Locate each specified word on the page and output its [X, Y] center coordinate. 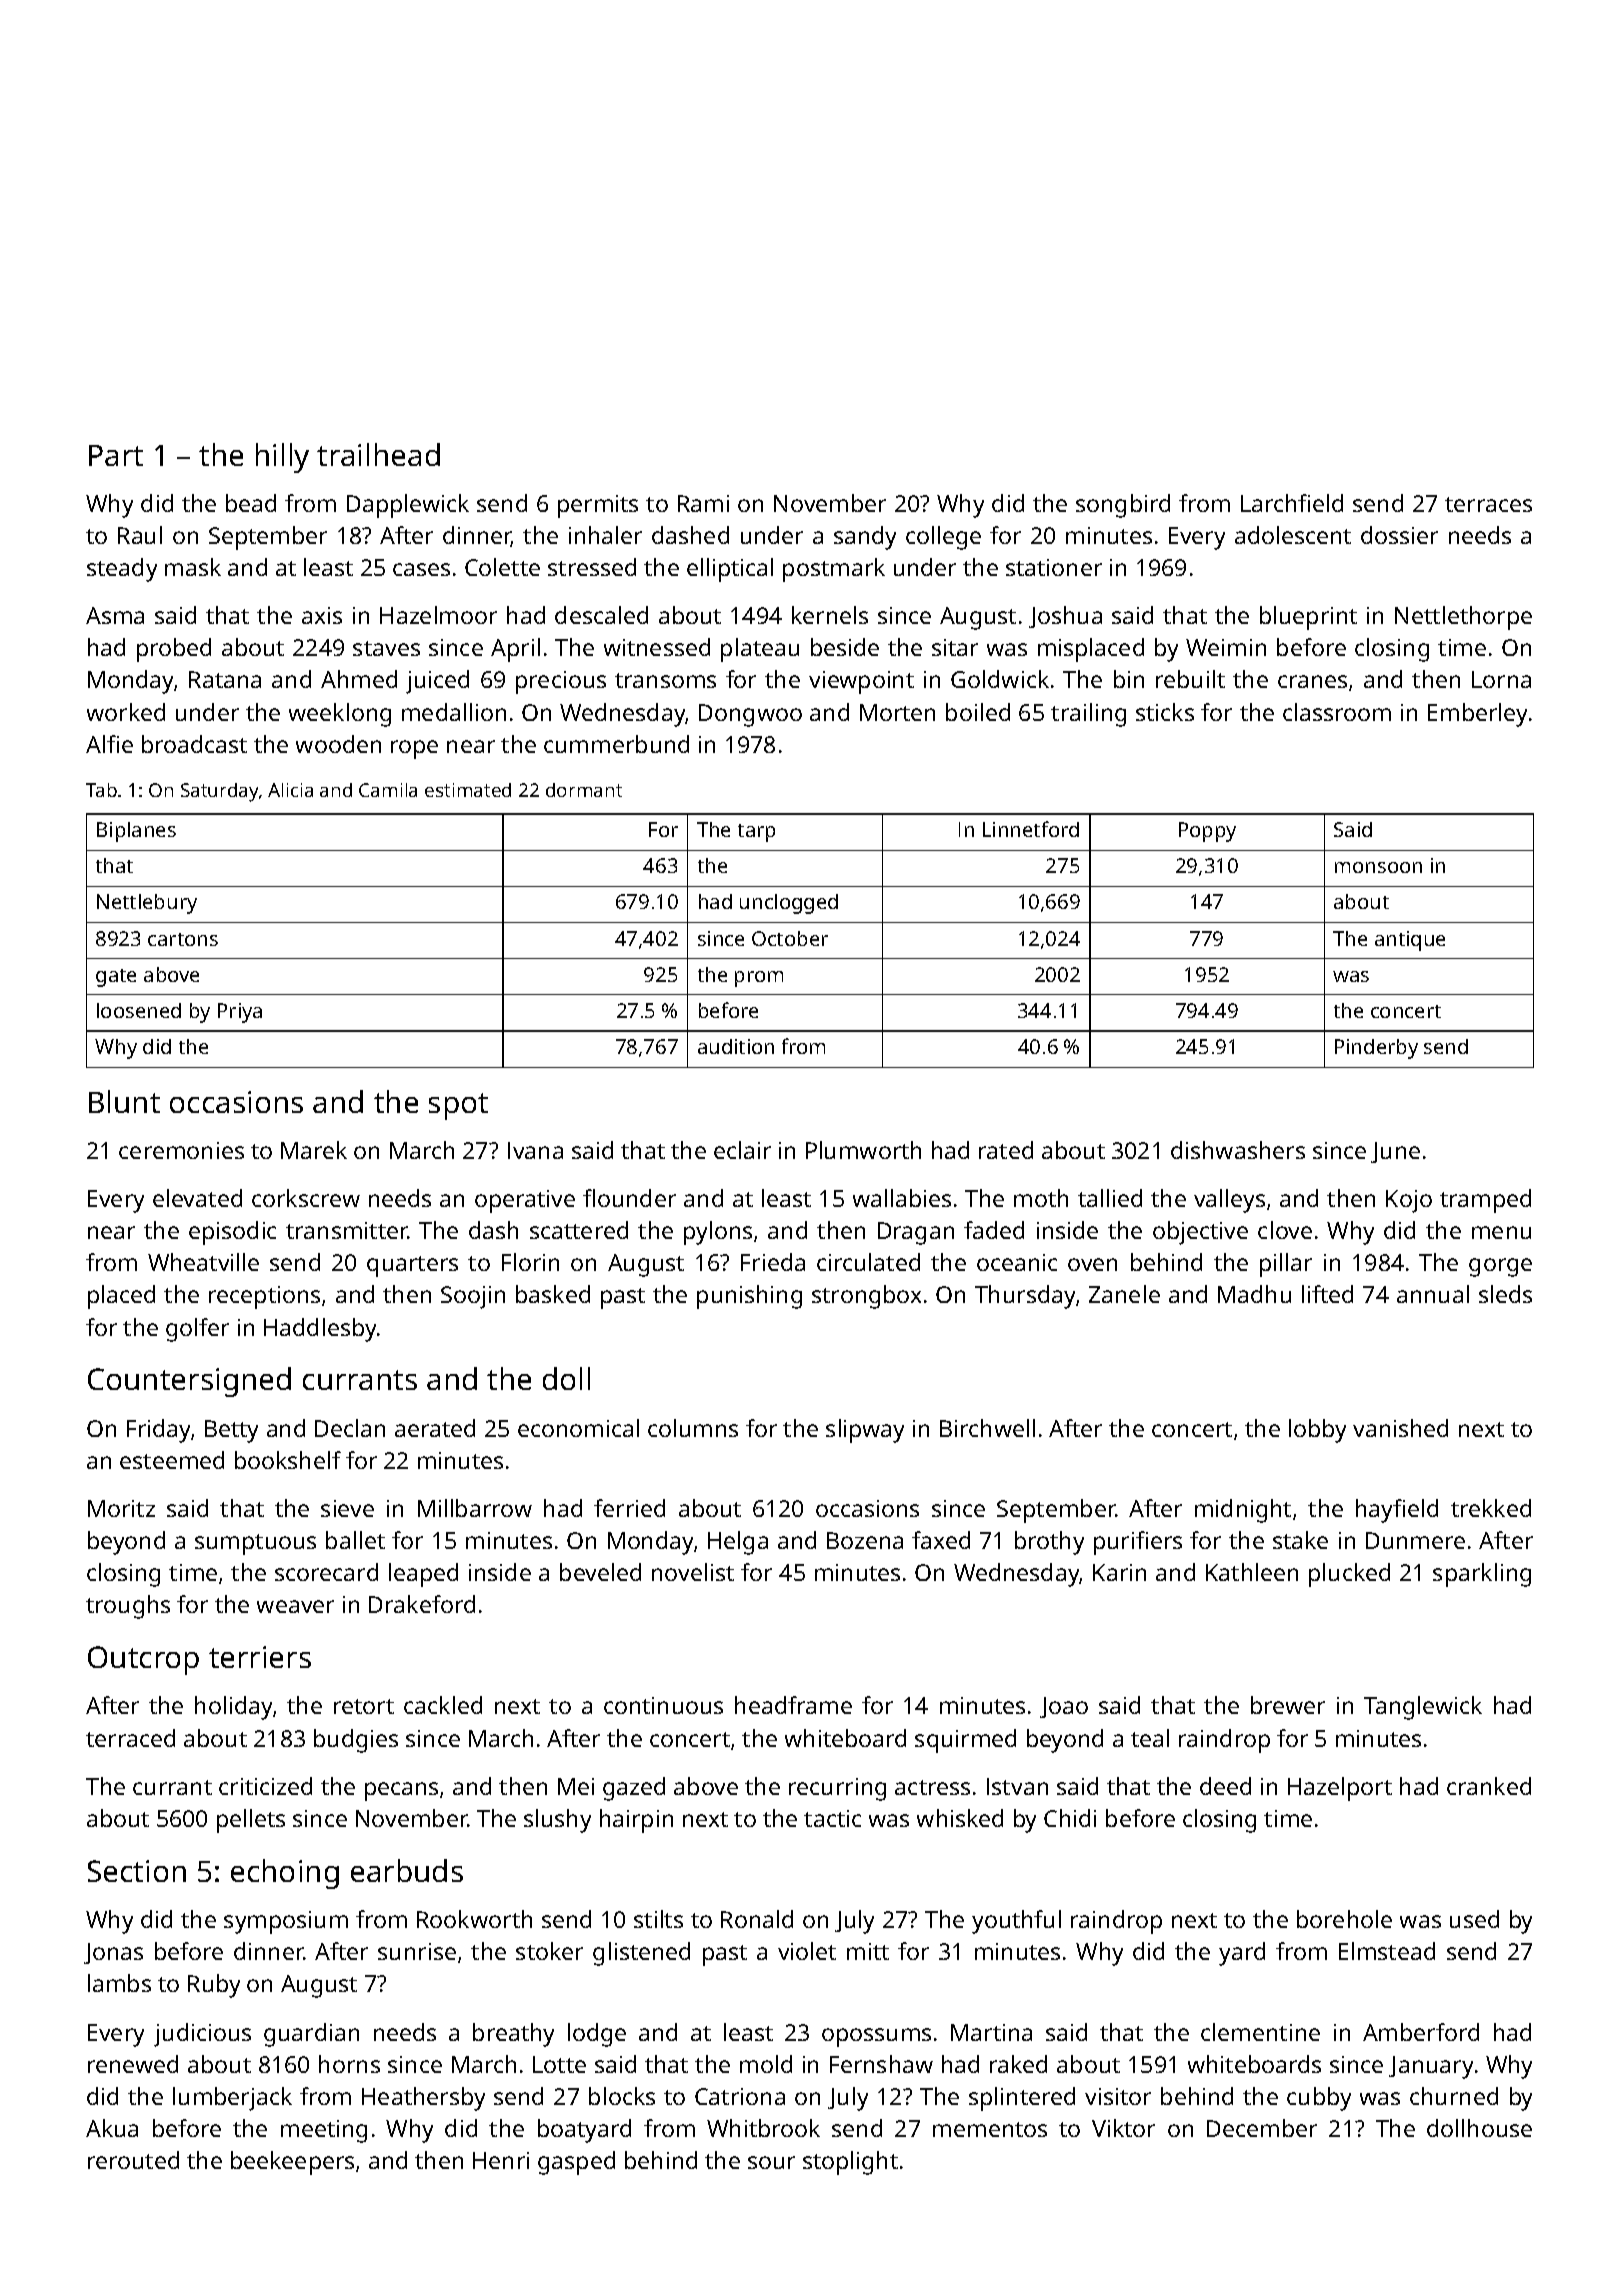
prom [759, 979]
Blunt [124, 1101]
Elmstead [1387, 1951]
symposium [286, 1922]
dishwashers [1238, 1150]
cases [421, 569]
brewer [1288, 1705]
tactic [832, 1818]
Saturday [219, 792]
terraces [1488, 504]
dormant [584, 790]
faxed [941, 1540]
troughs [128, 1607]
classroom [1337, 712]
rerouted [133, 2160]
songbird [1123, 506]
